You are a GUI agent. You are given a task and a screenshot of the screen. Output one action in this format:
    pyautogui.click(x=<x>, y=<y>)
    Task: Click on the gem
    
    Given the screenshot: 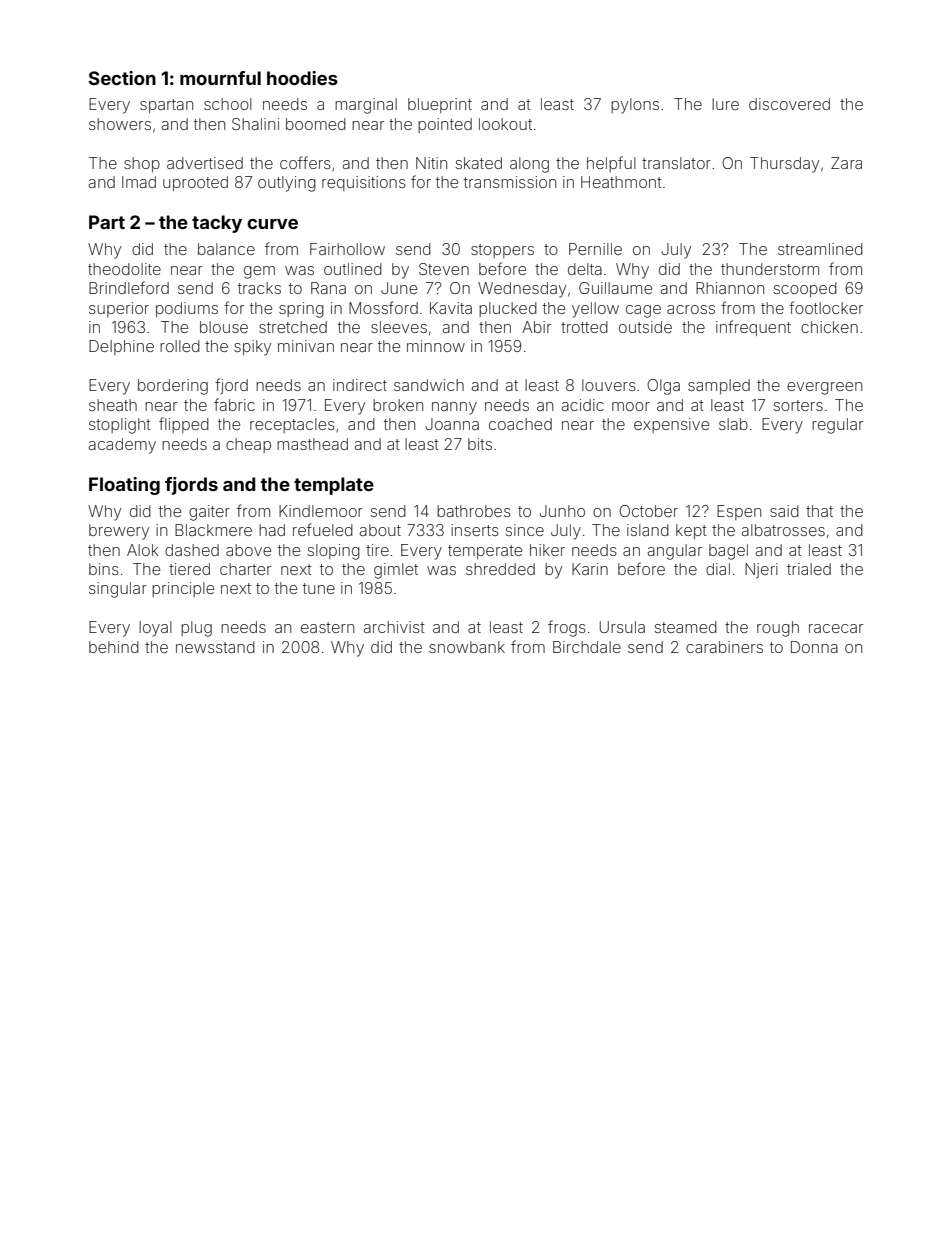 What is the action you would take?
    pyautogui.click(x=259, y=272)
